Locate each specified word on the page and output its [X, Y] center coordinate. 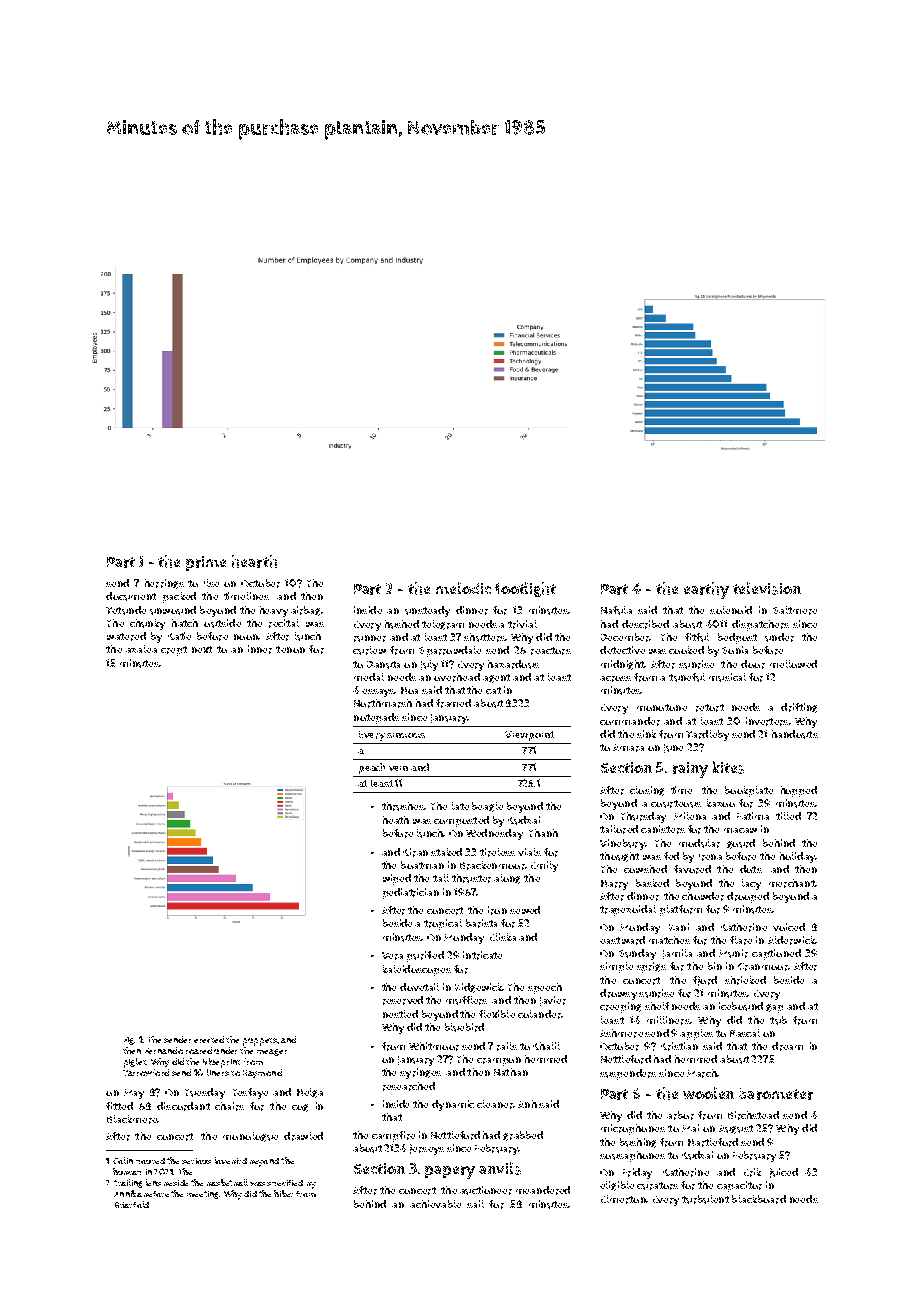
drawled [303, 1136]
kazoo [721, 803]
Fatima [753, 816]
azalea [141, 649]
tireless [497, 852]
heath [396, 820]
